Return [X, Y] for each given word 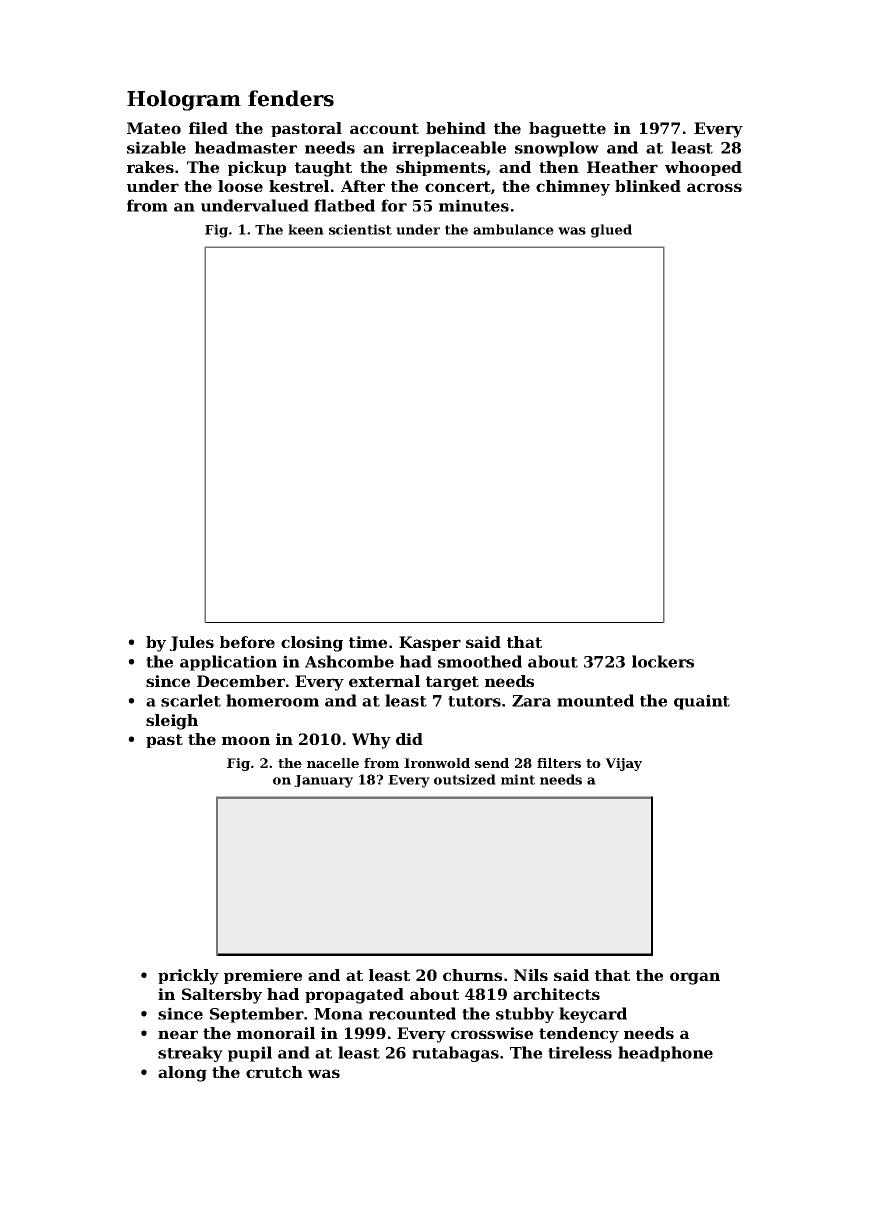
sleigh [172, 722]
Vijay [623, 764]
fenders [291, 98]
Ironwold [437, 763]
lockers [663, 661]
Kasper [430, 643]
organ [695, 978]
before [247, 642]
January [323, 781]
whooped [703, 168]
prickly [188, 977]
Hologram [184, 100]
